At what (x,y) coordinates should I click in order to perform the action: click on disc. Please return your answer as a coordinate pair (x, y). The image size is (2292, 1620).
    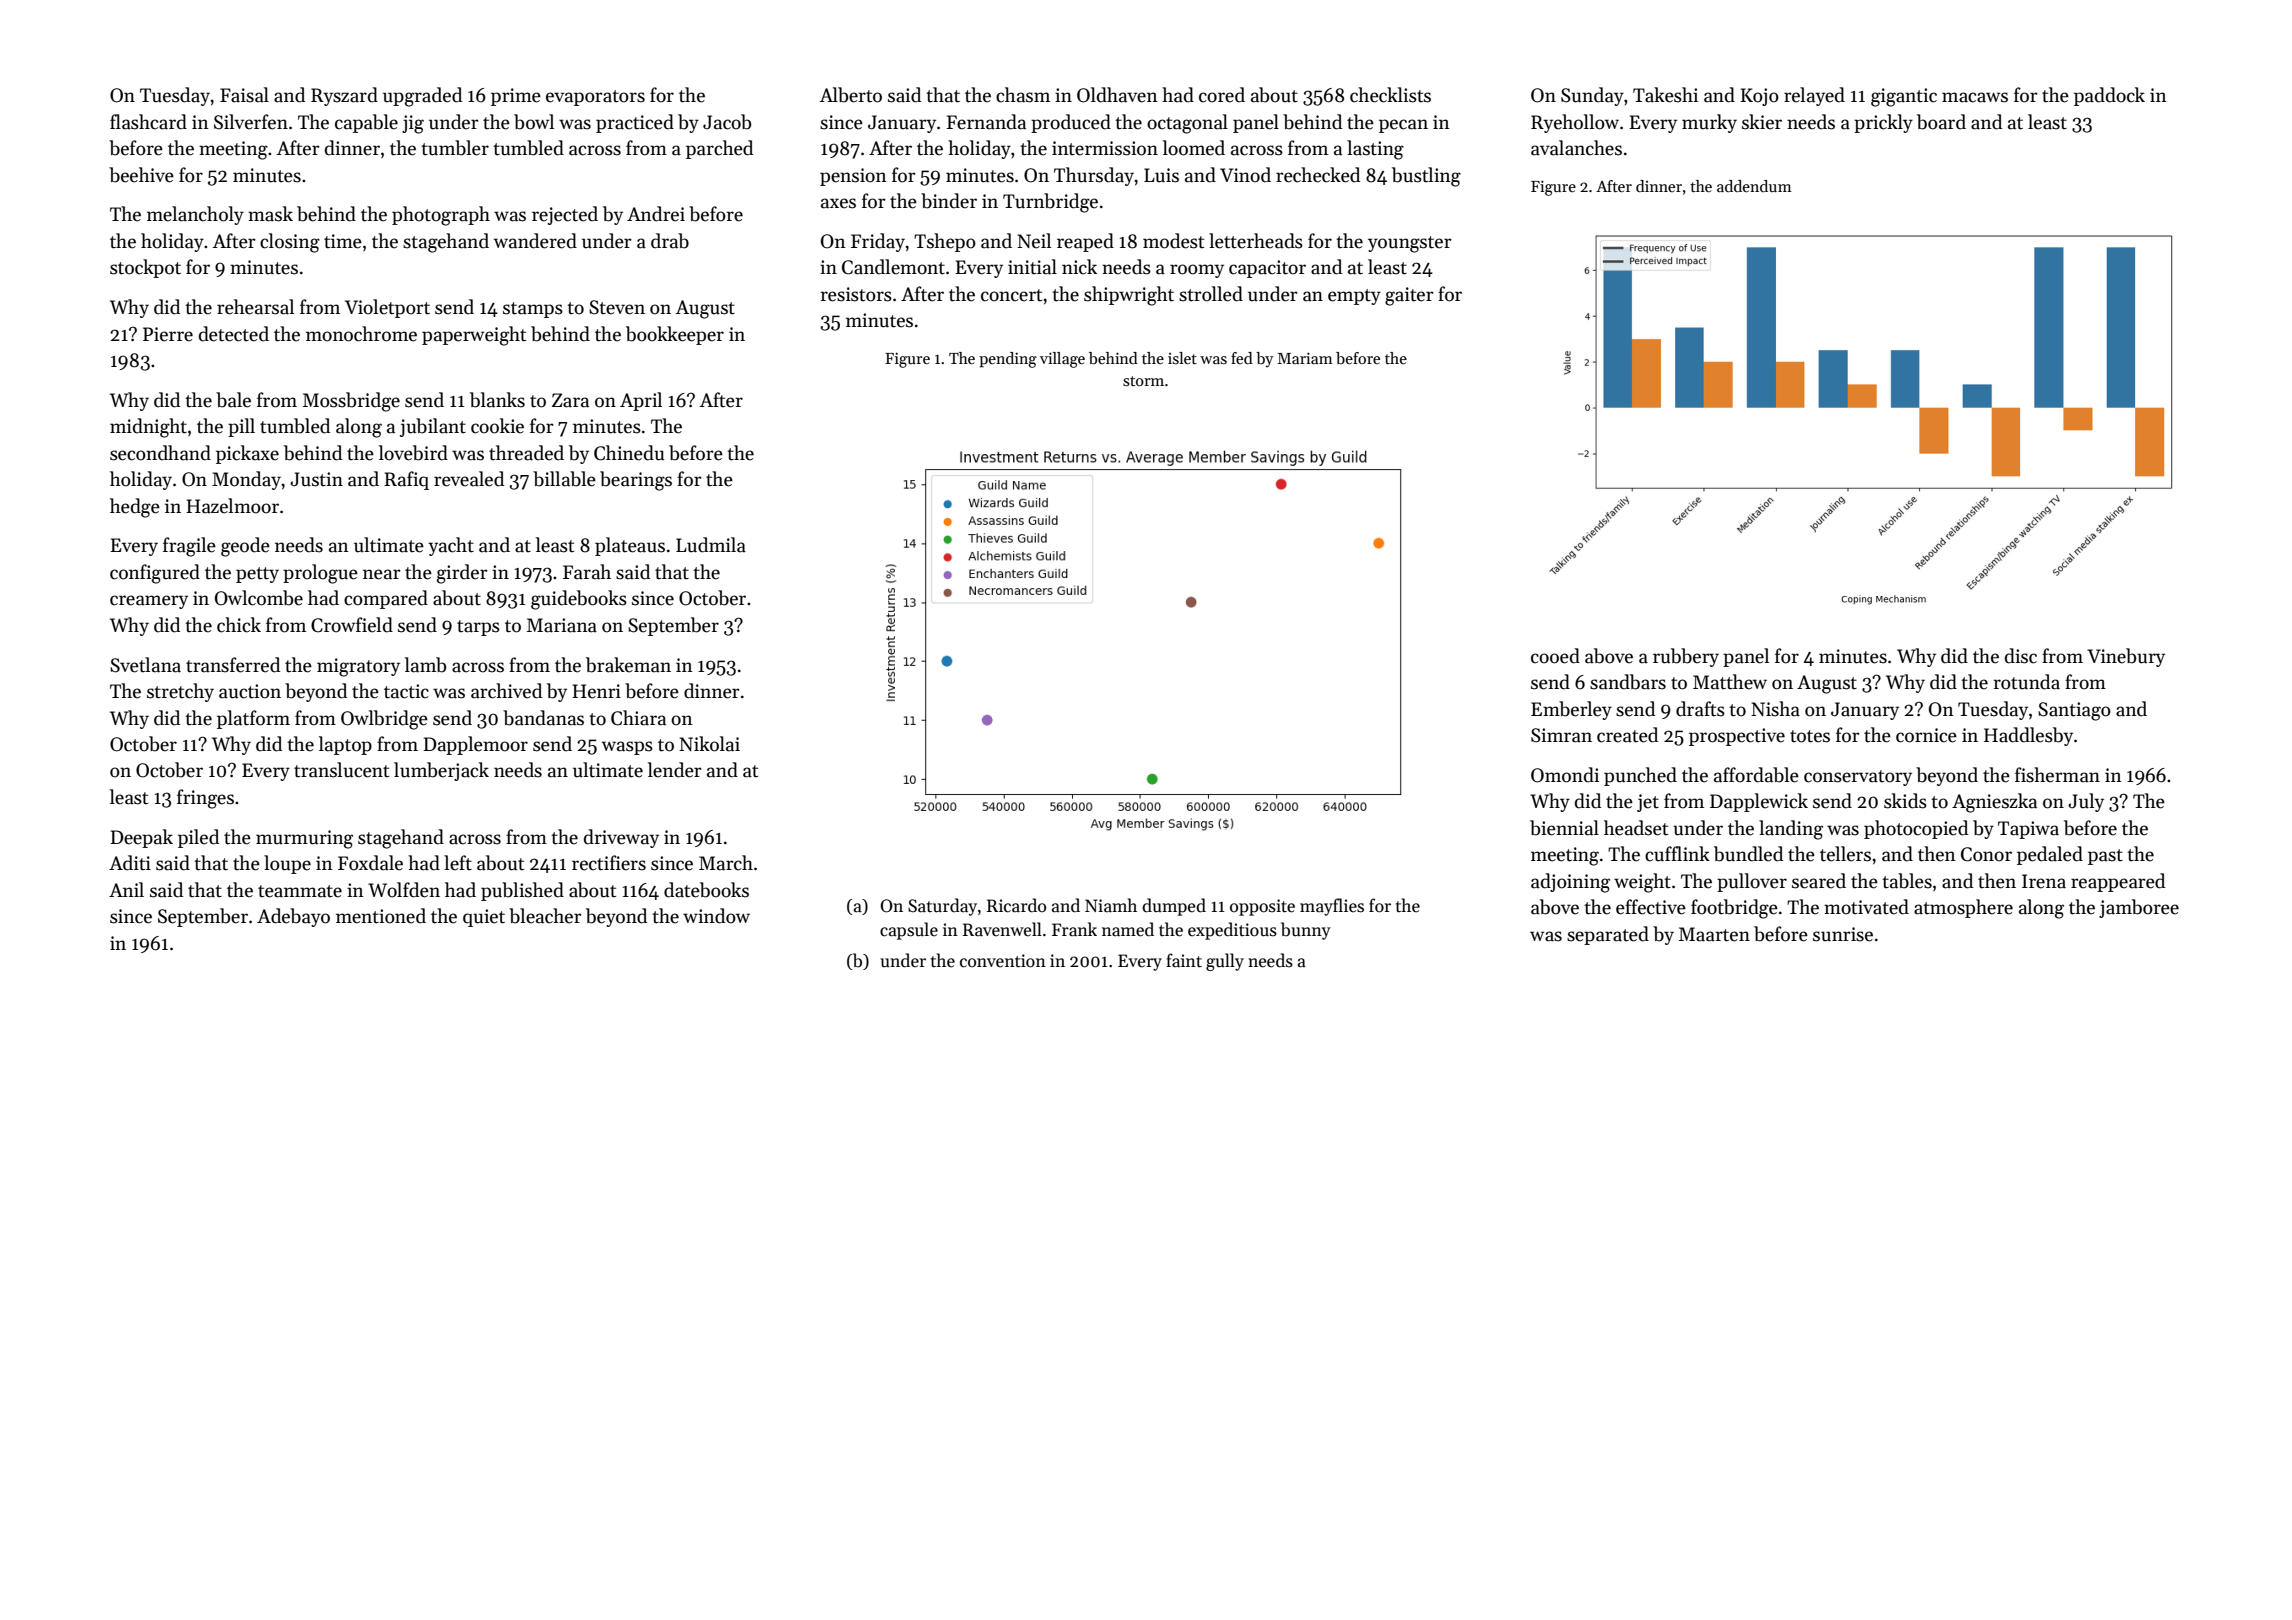
    Looking at the image, I should click on (2021, 656).
